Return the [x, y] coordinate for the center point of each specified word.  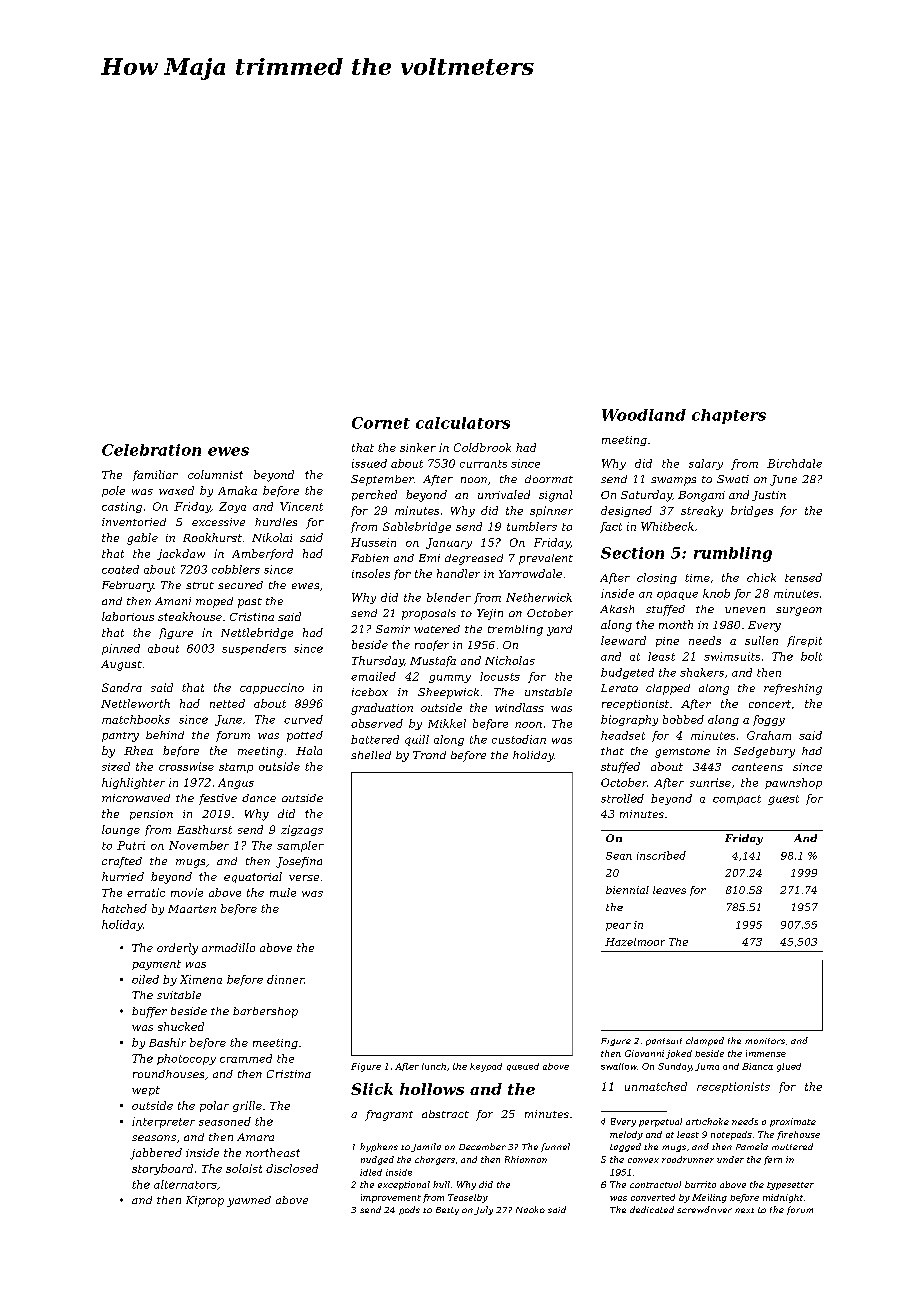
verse [304, 878]
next [744, 1210]
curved [303, 719]
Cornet [381, 423]
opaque [677, 595]
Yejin [490, 614]
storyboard [162, 1169]
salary [706, 464]
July [483, 1210]
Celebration [151, 450]
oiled [145, 979]
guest [783, 800]
